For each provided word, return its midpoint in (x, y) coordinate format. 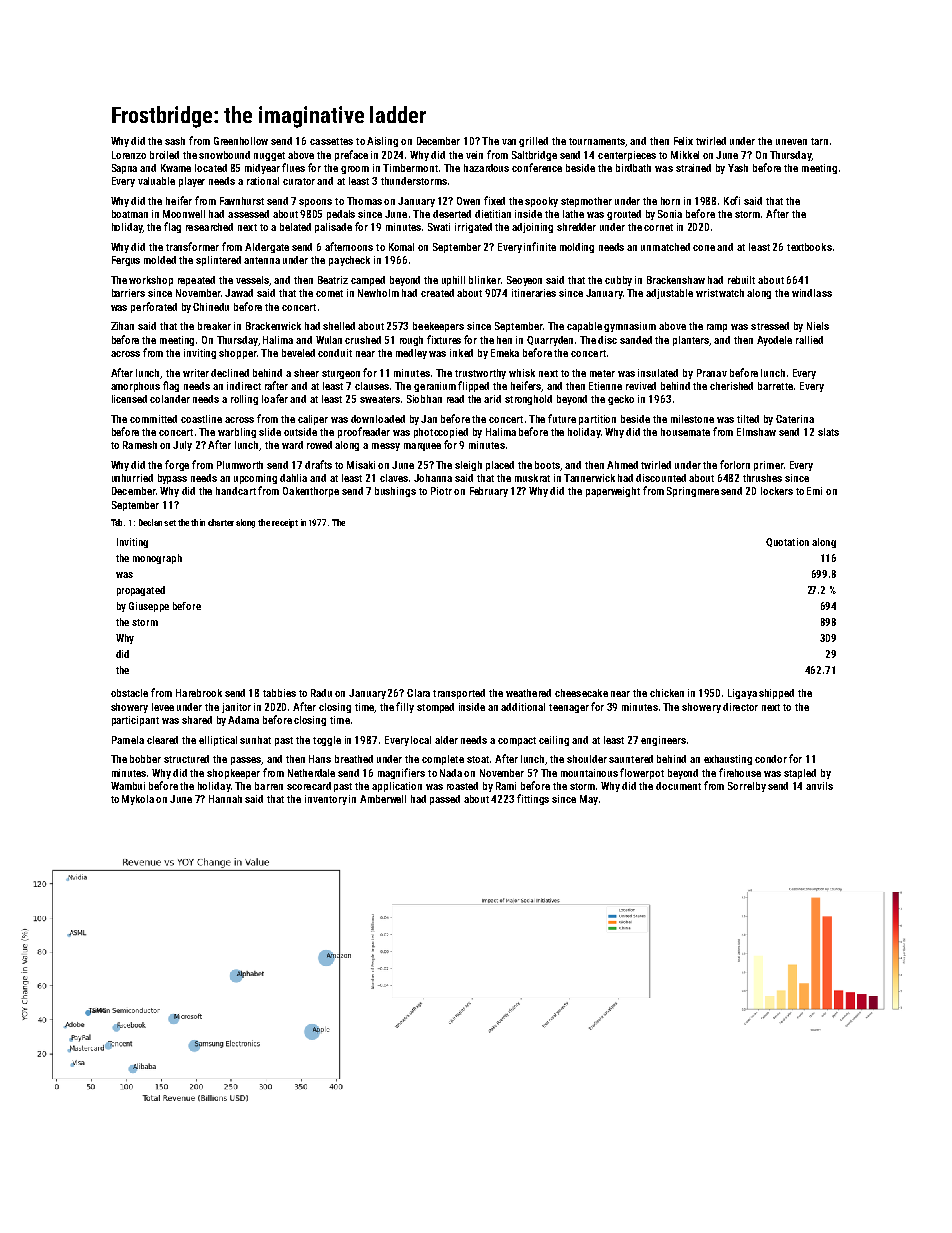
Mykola (138, 800)
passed (445, 800)
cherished (731, 386)
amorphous (135, 387)
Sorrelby (747, 787)
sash (175, 141)
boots (548, 466)
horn (670, 201)
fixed (494, 200)
